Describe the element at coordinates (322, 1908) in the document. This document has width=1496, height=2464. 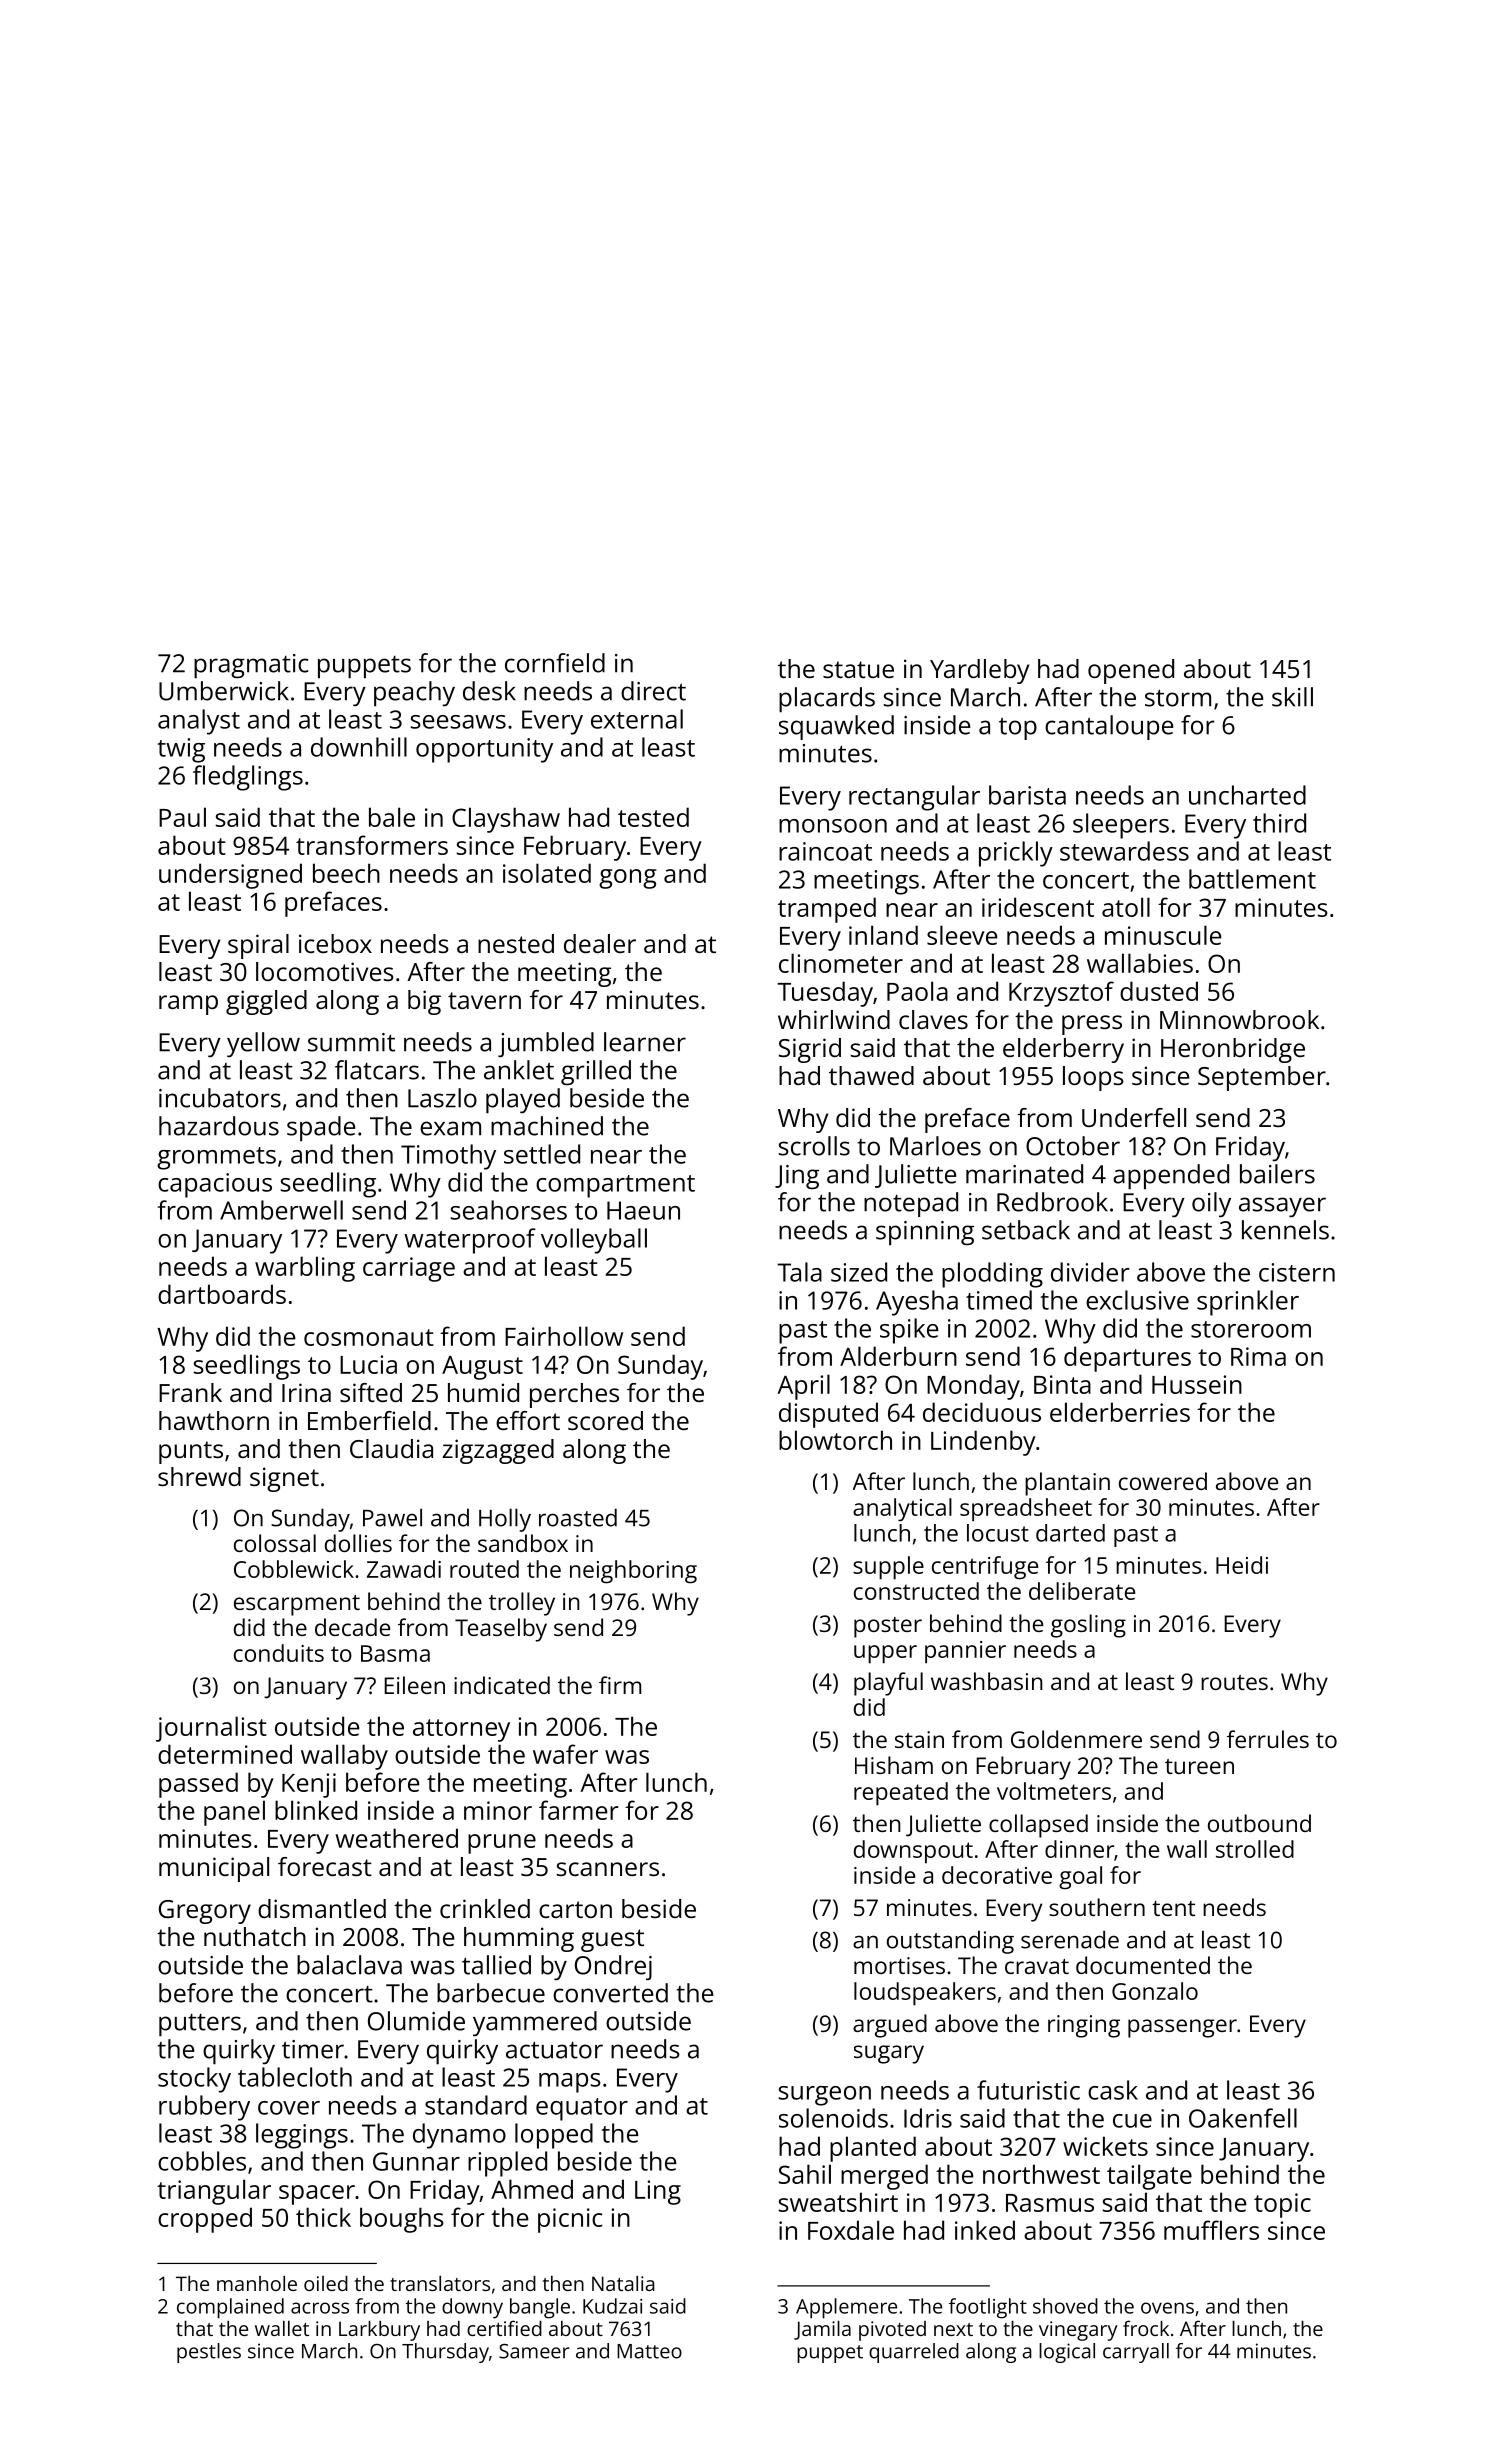
I see `dismantled` at that location.
